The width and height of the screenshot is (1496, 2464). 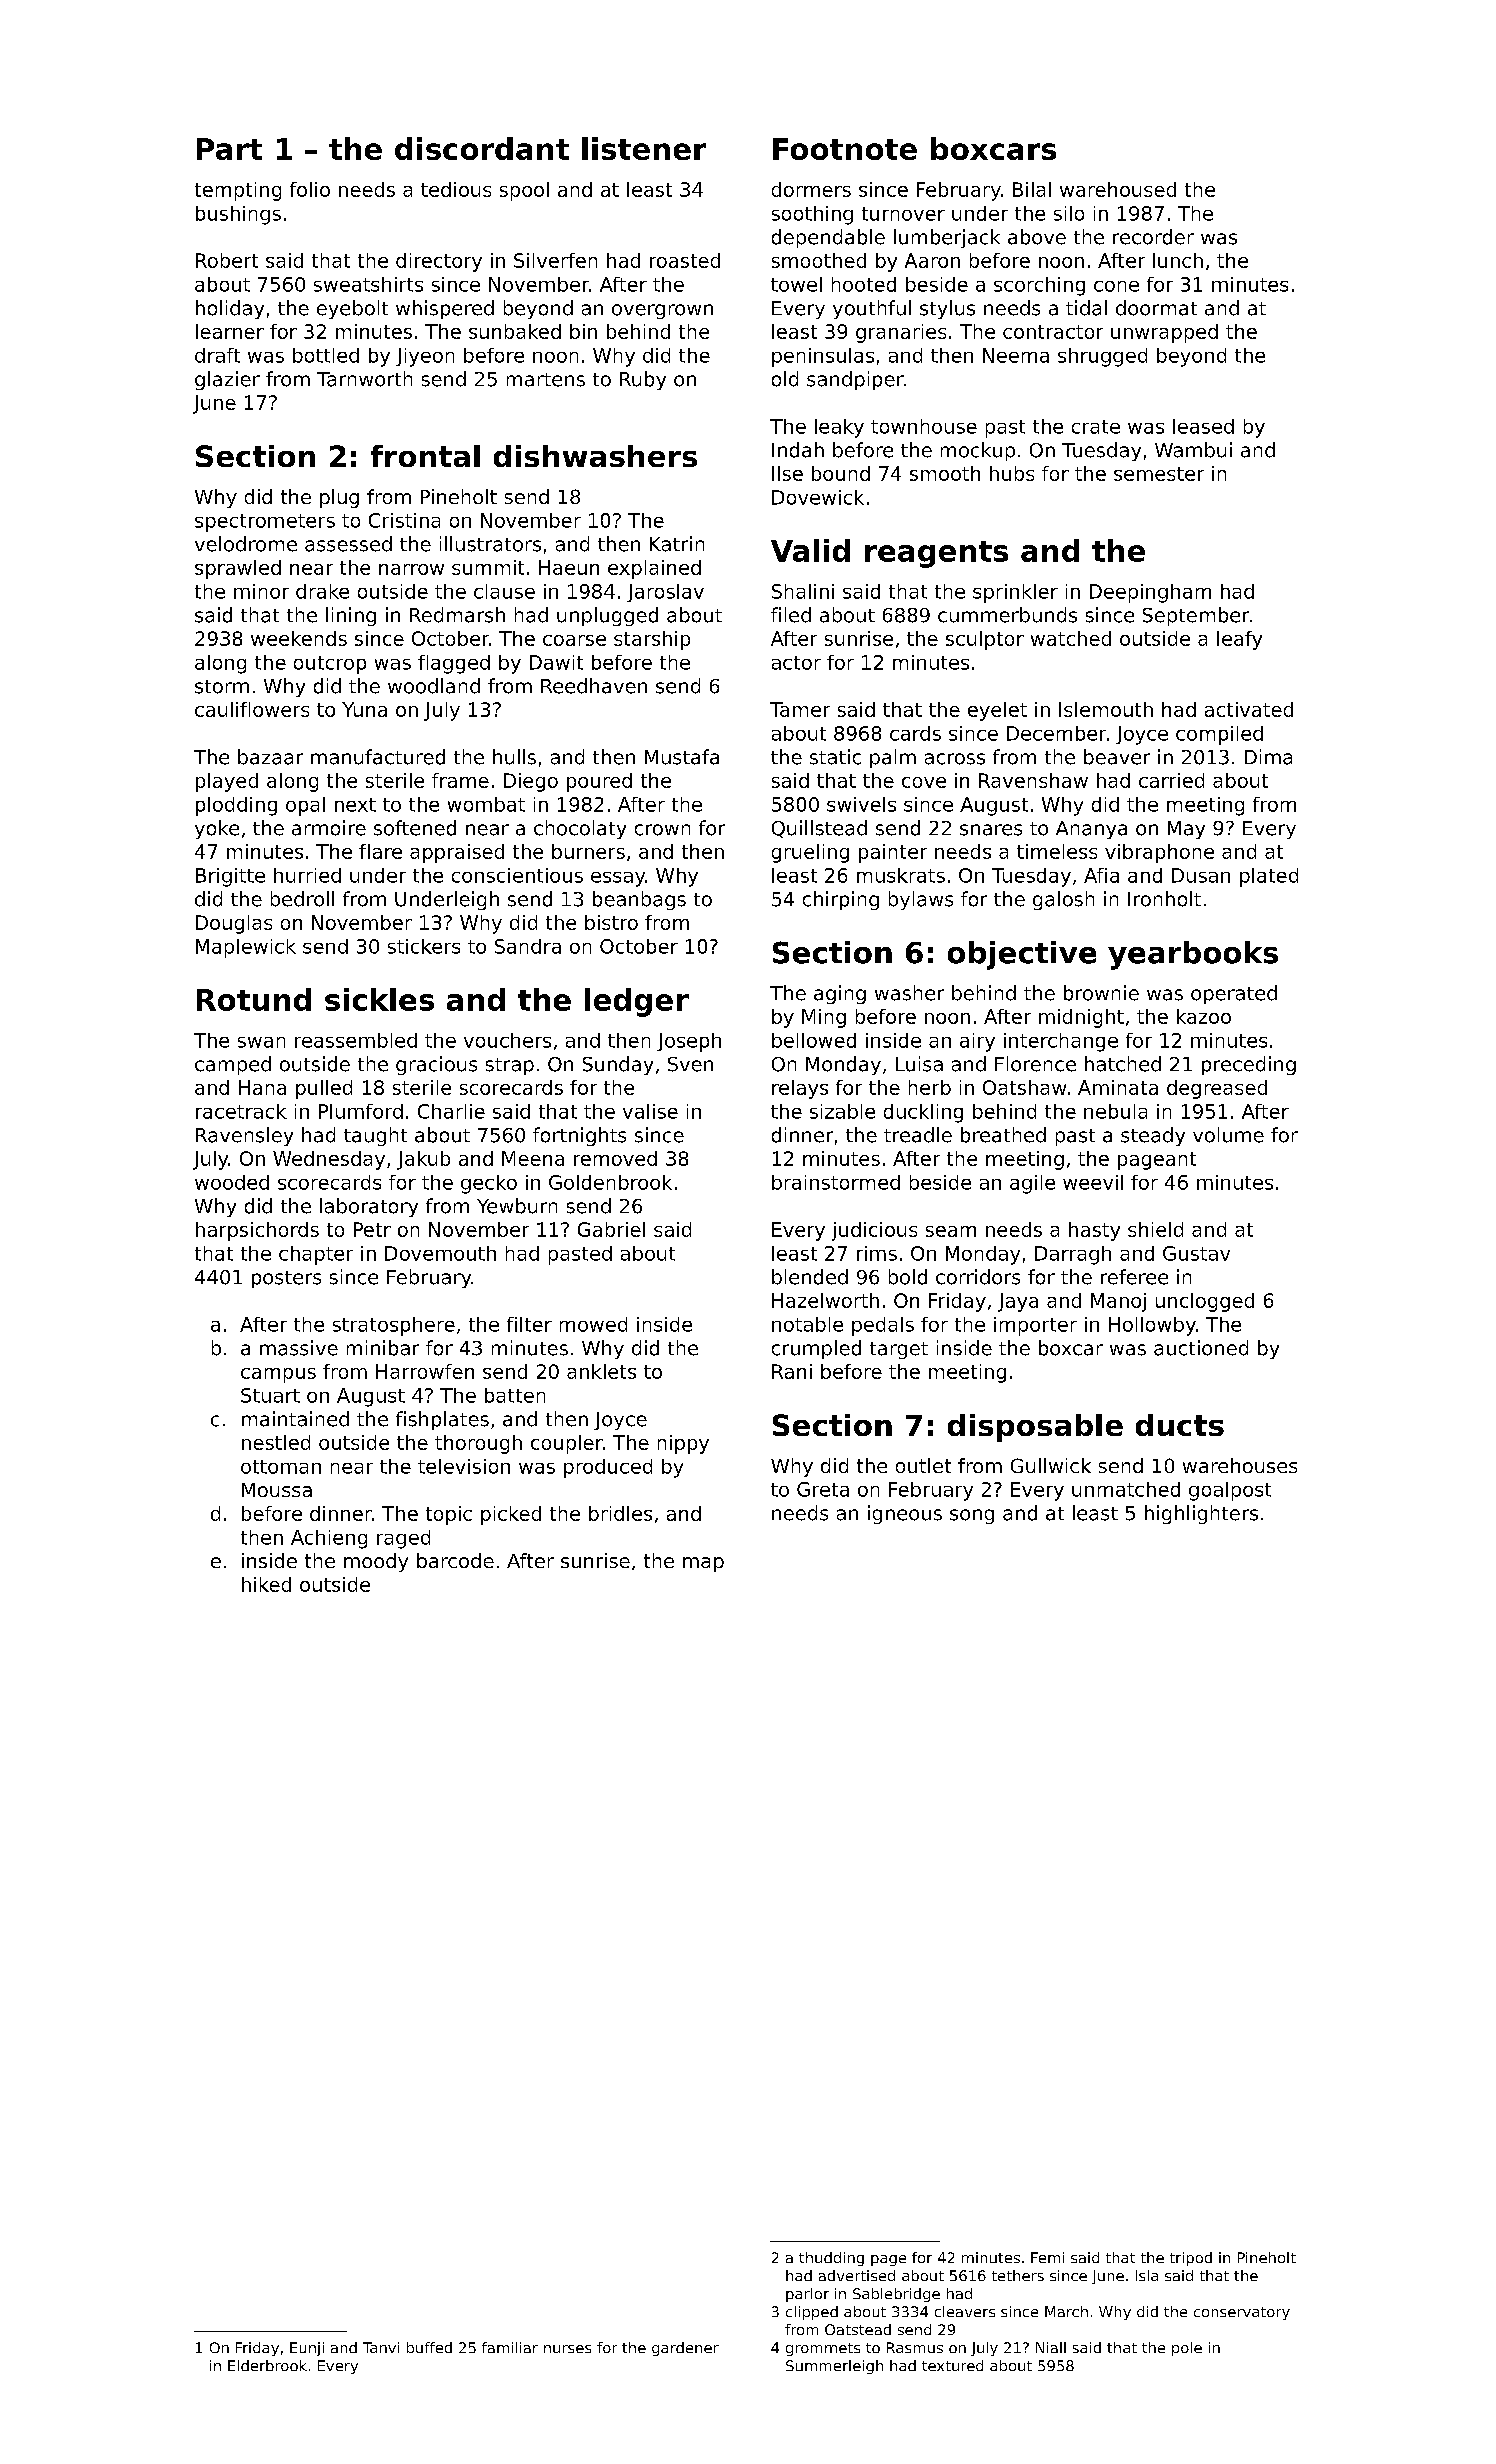 What do you see at coordinates (227, 782) in the screenshot?
I see `played` at bounding box center [227, 782].
